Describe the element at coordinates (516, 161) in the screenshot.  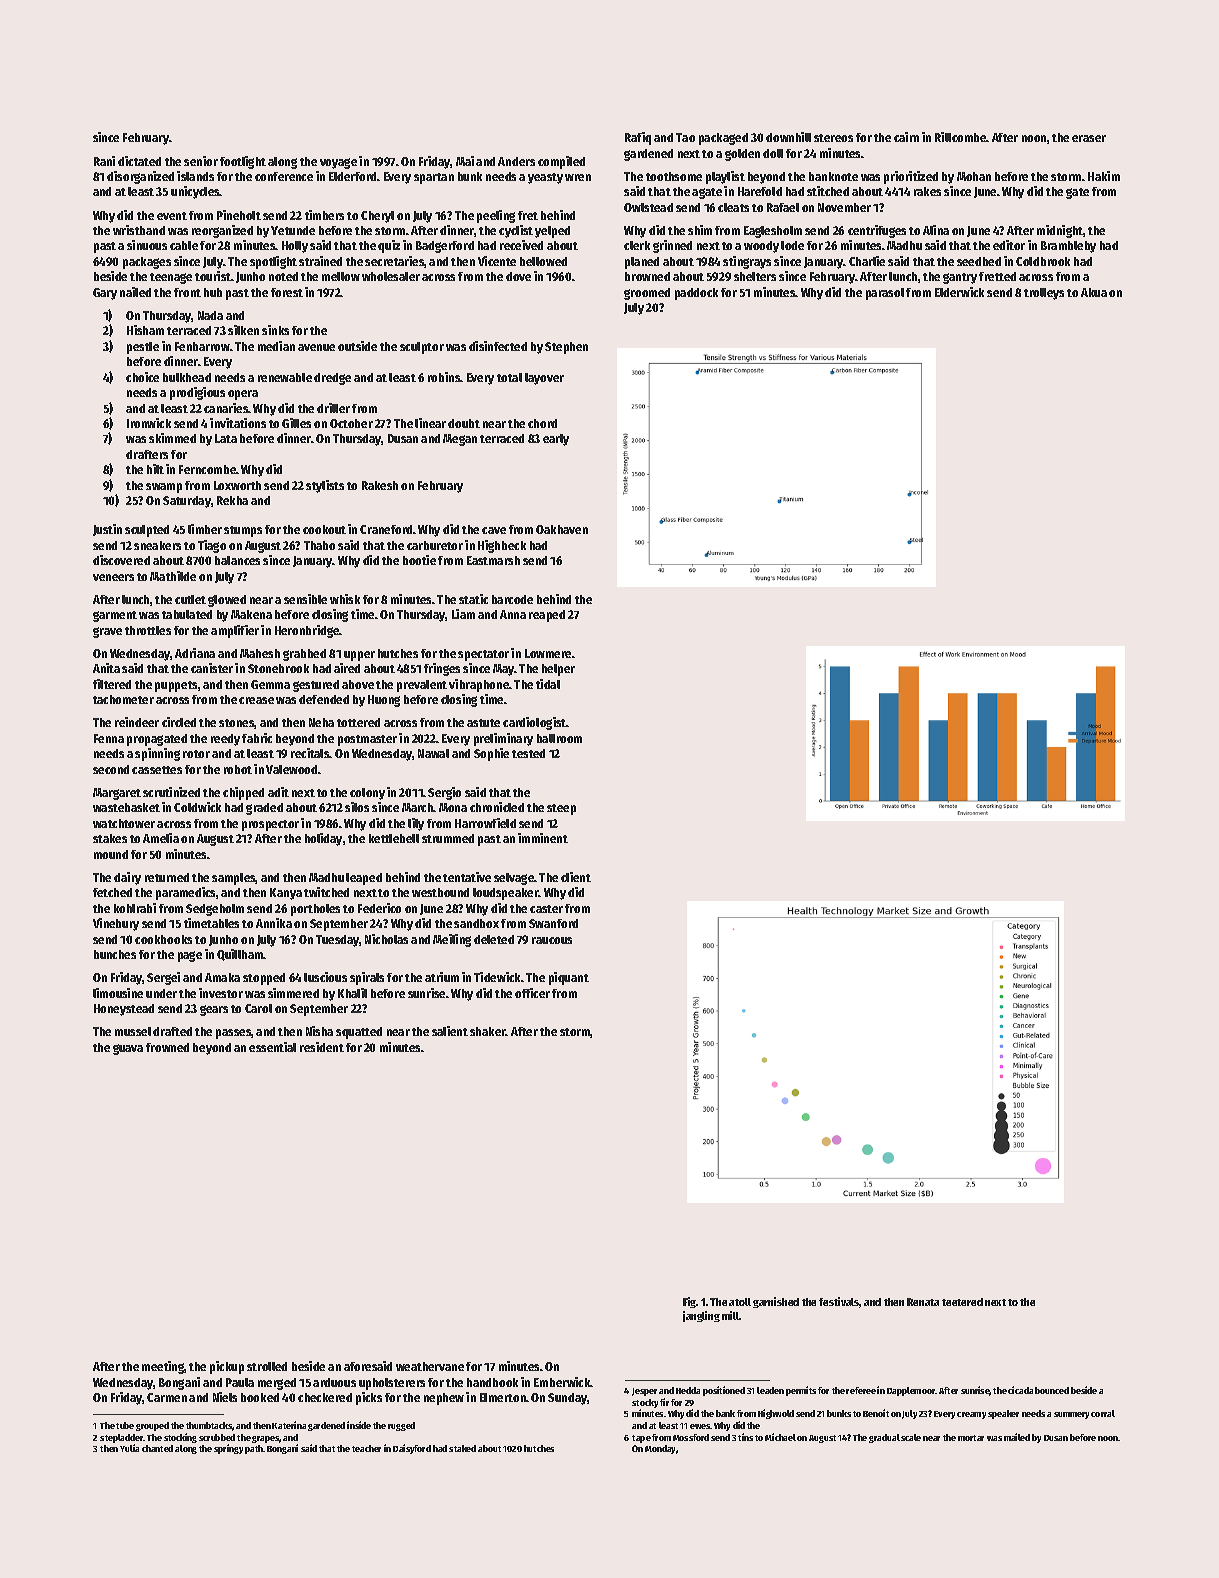
I see `Anders` at that location.
